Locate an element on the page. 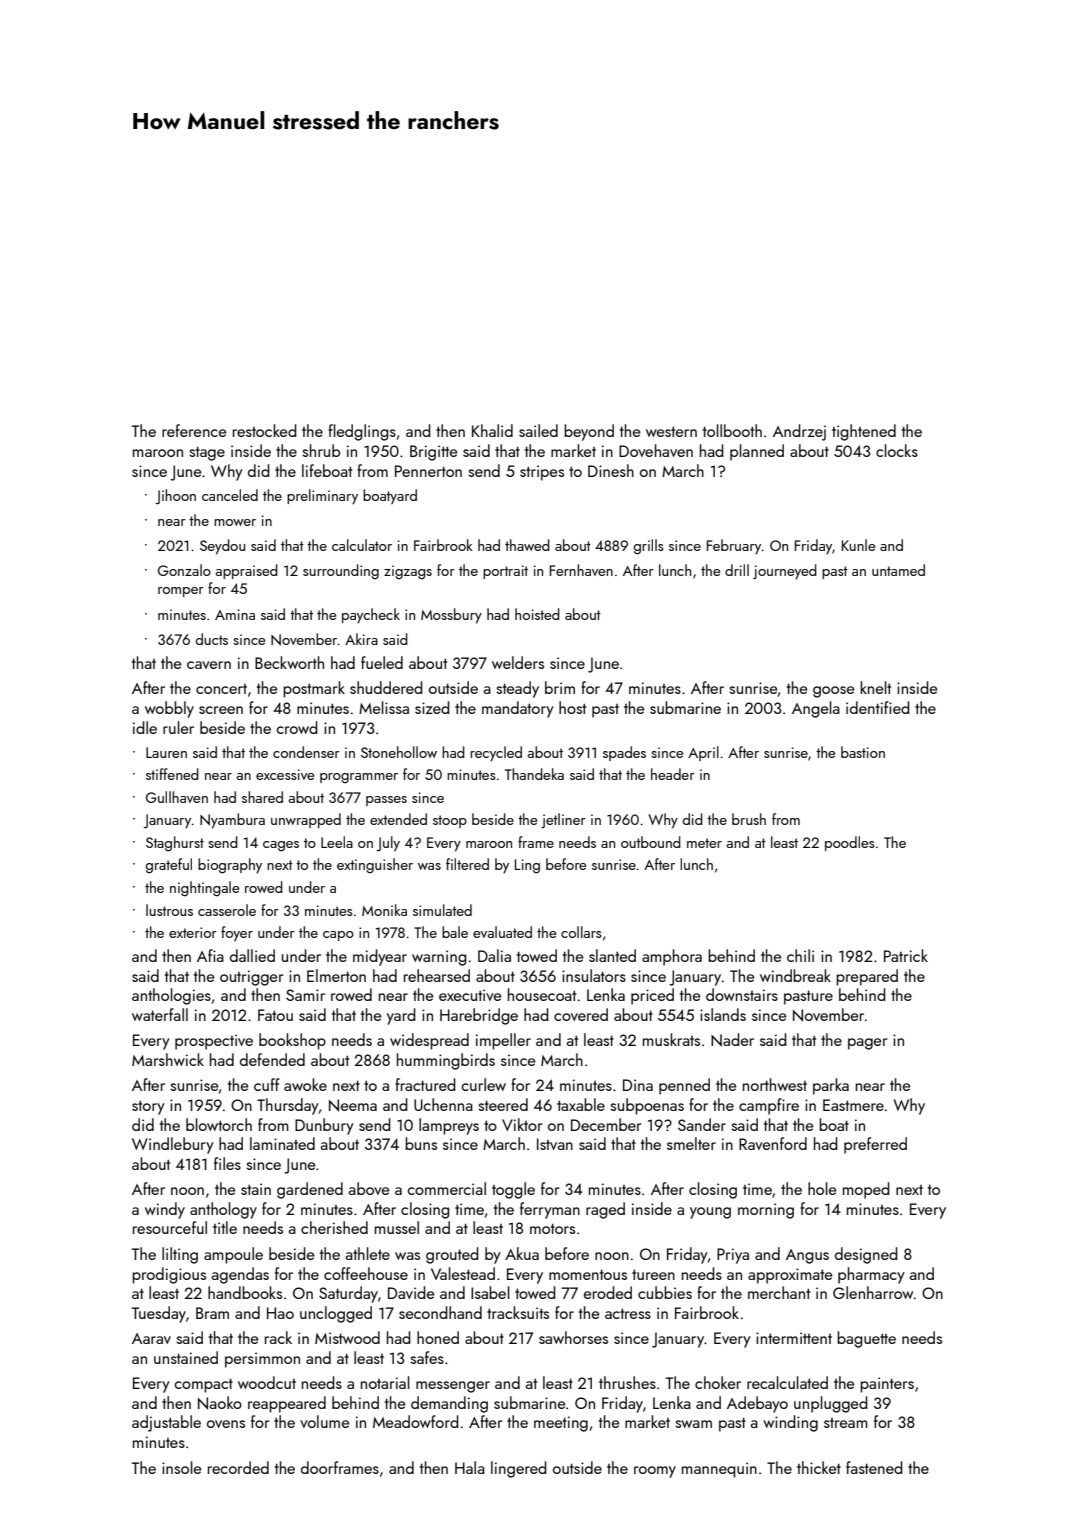 The height and width of the document is (1528, 1080). islands is located at coordinates (723, 1014).
